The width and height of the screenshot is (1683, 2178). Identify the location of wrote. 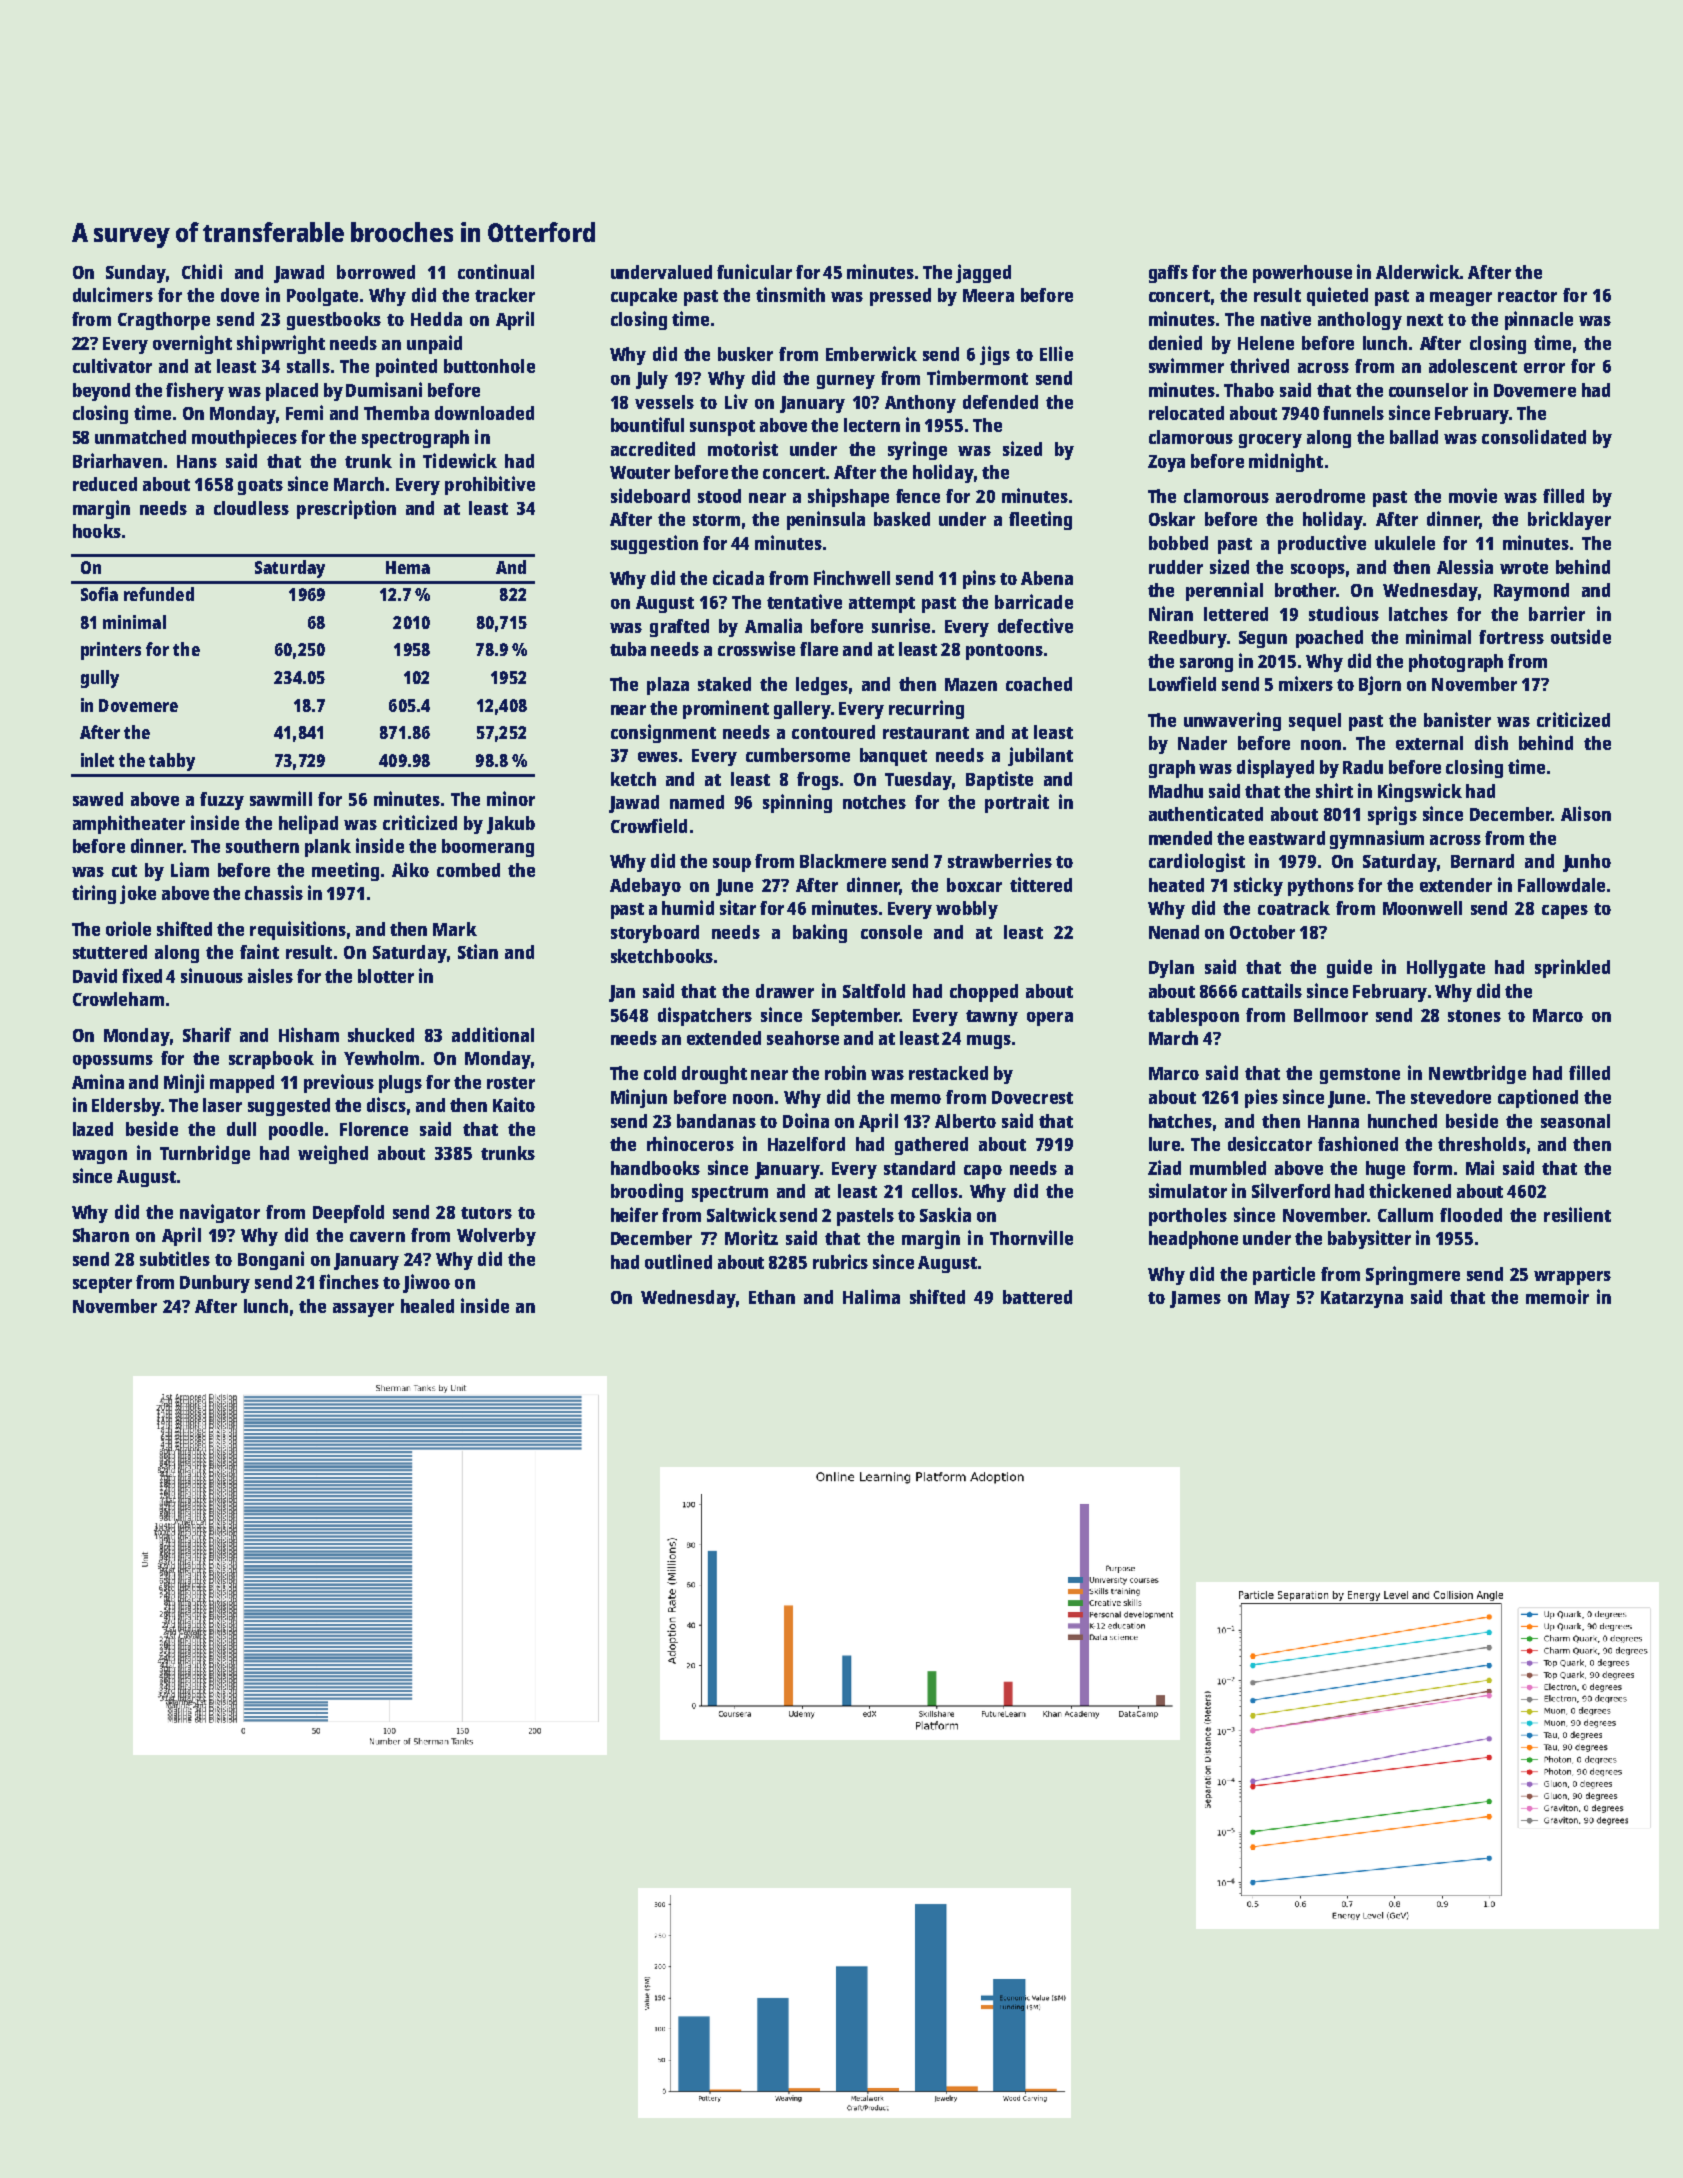
(1524, 568).
